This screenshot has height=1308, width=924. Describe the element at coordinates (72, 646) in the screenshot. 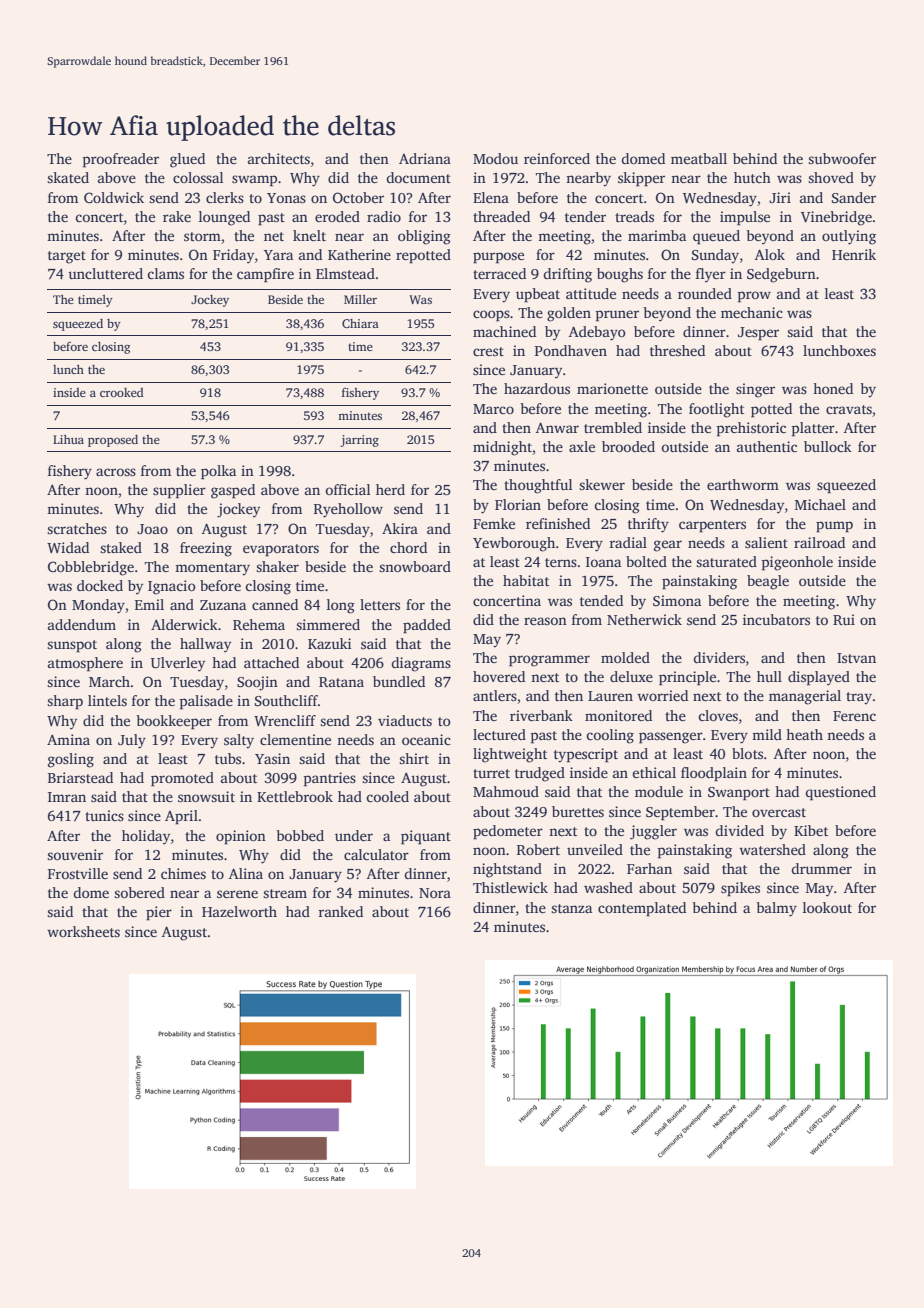

I see `sunspot` at that location.
